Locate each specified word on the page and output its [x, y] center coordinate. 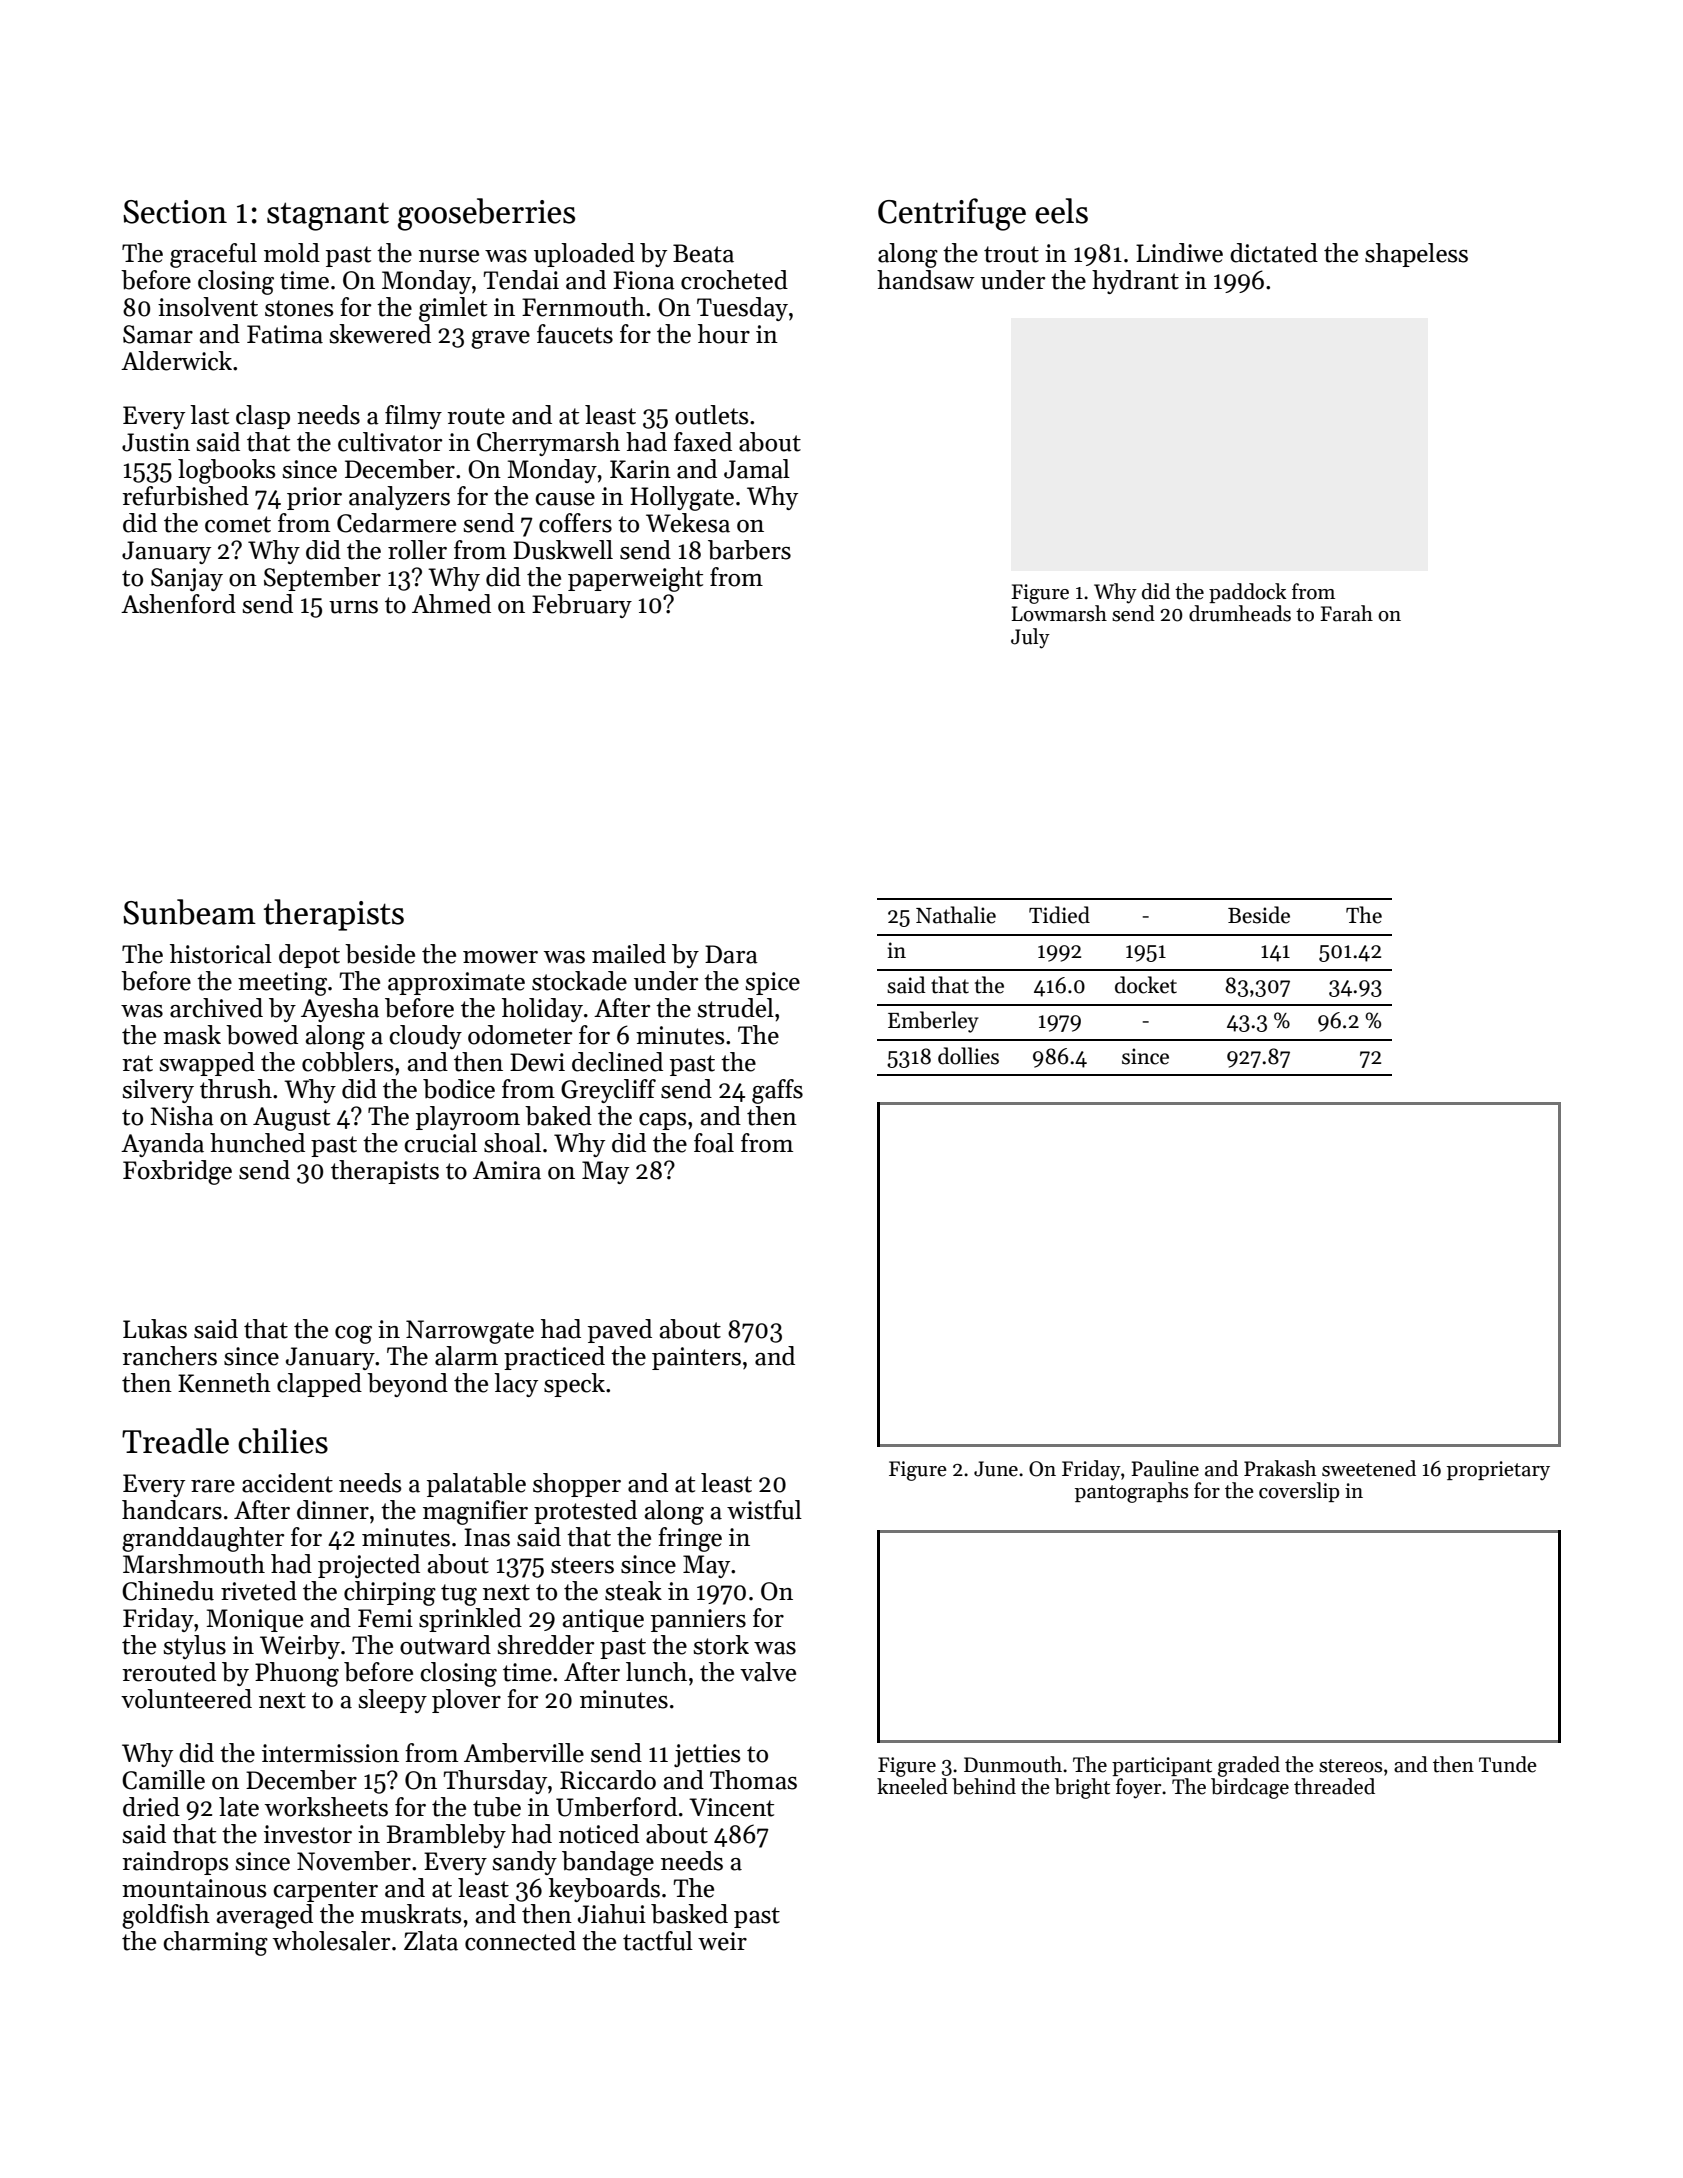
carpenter [325, 1891]
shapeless [1416, 255]
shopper [577, 1485]
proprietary [1498, 1471]
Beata [703, 253]
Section [175, 212]
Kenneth [224, 1383]
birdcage [1250, 1788]
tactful [658, 1941]
